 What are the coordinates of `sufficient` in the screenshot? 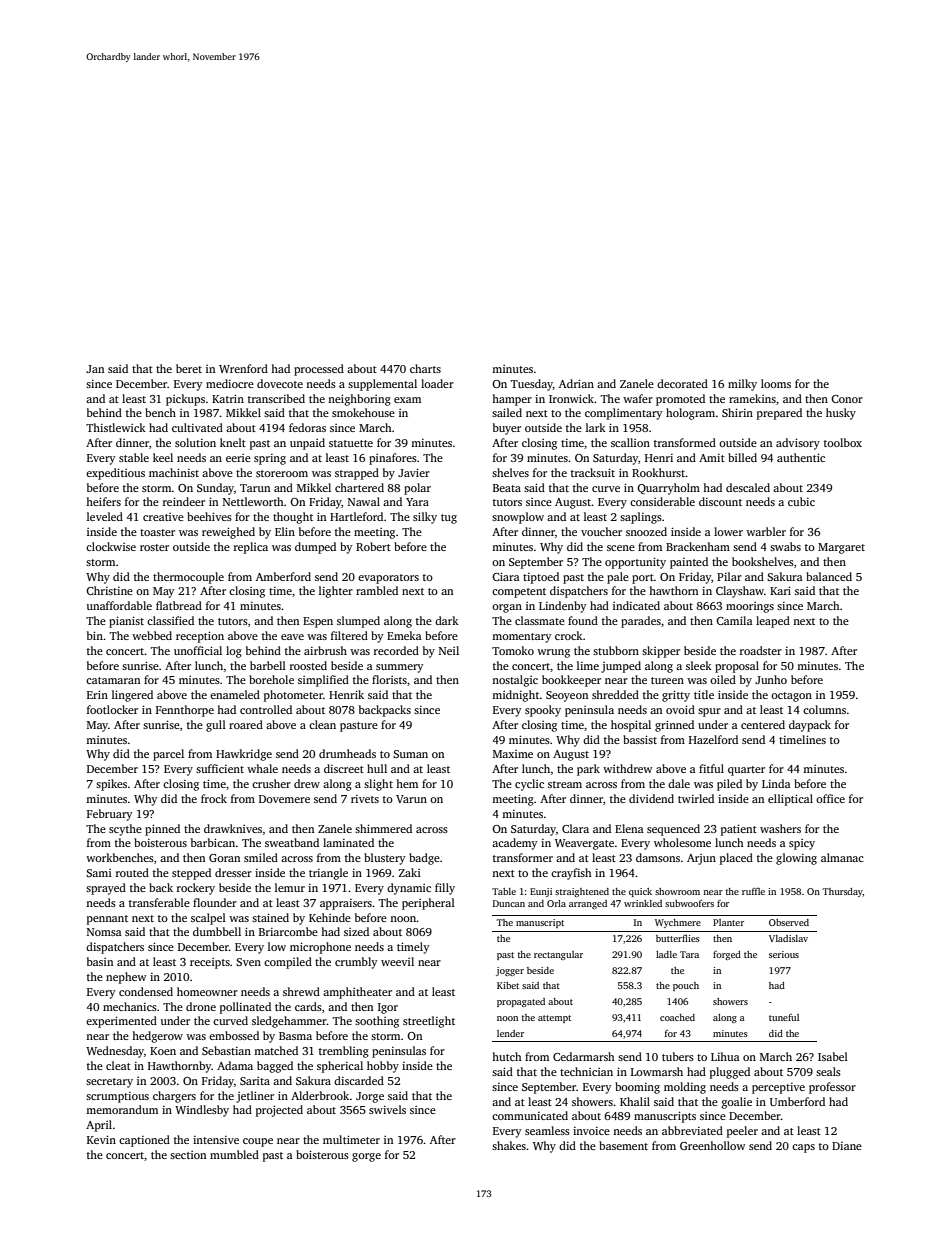 It's located at (220, 768).
